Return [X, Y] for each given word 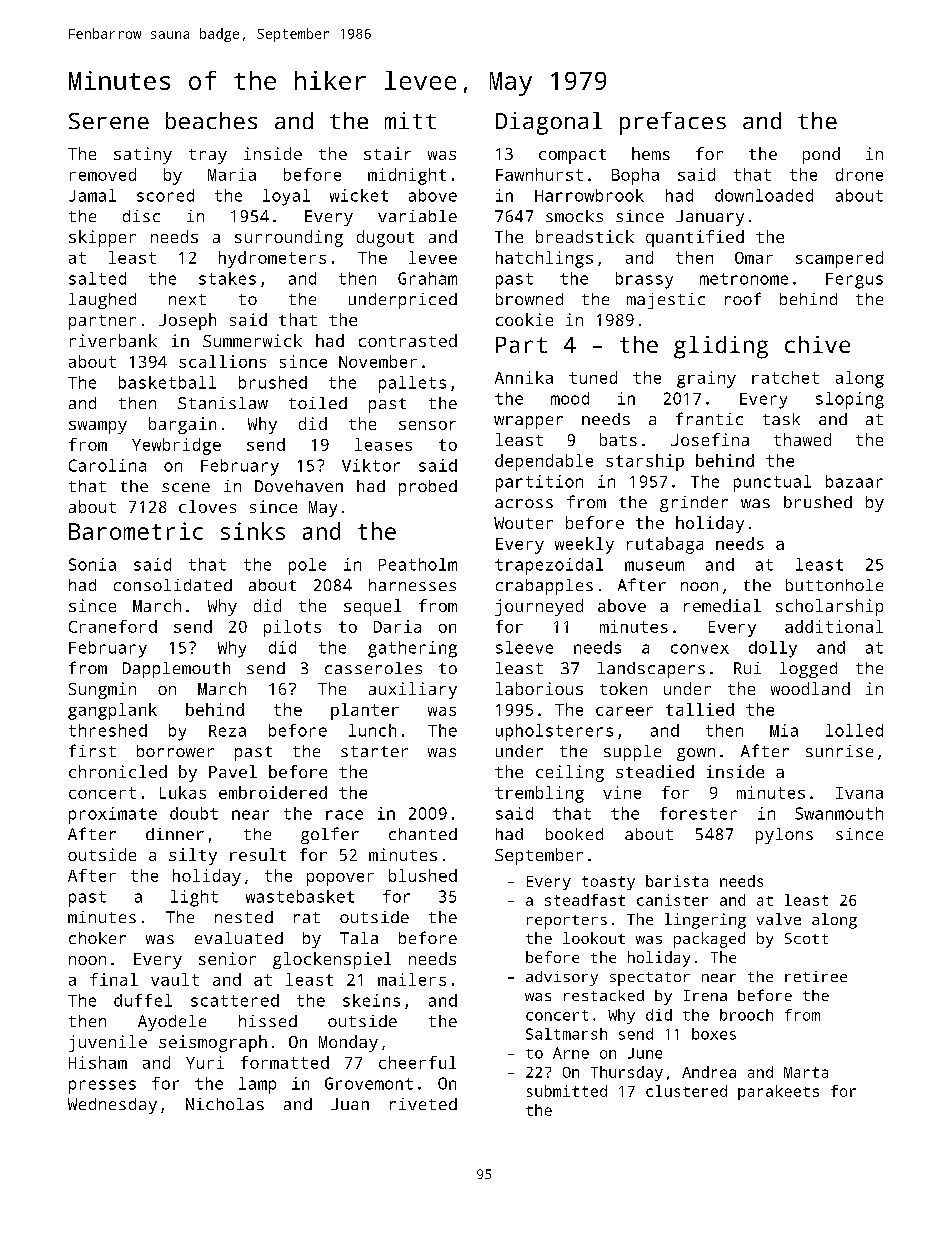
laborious [539, 688]
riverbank [113, 340]
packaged [709, 940]
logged [808, 670]
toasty [608, 883]
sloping [850, 400]
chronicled [118, 771]
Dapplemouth [176, 670]
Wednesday [112, 1106]
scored [165, 195]
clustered [686, 1091]
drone [859, 174]
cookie [524, 319]
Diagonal [549, 123]
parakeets [778, 1092]
